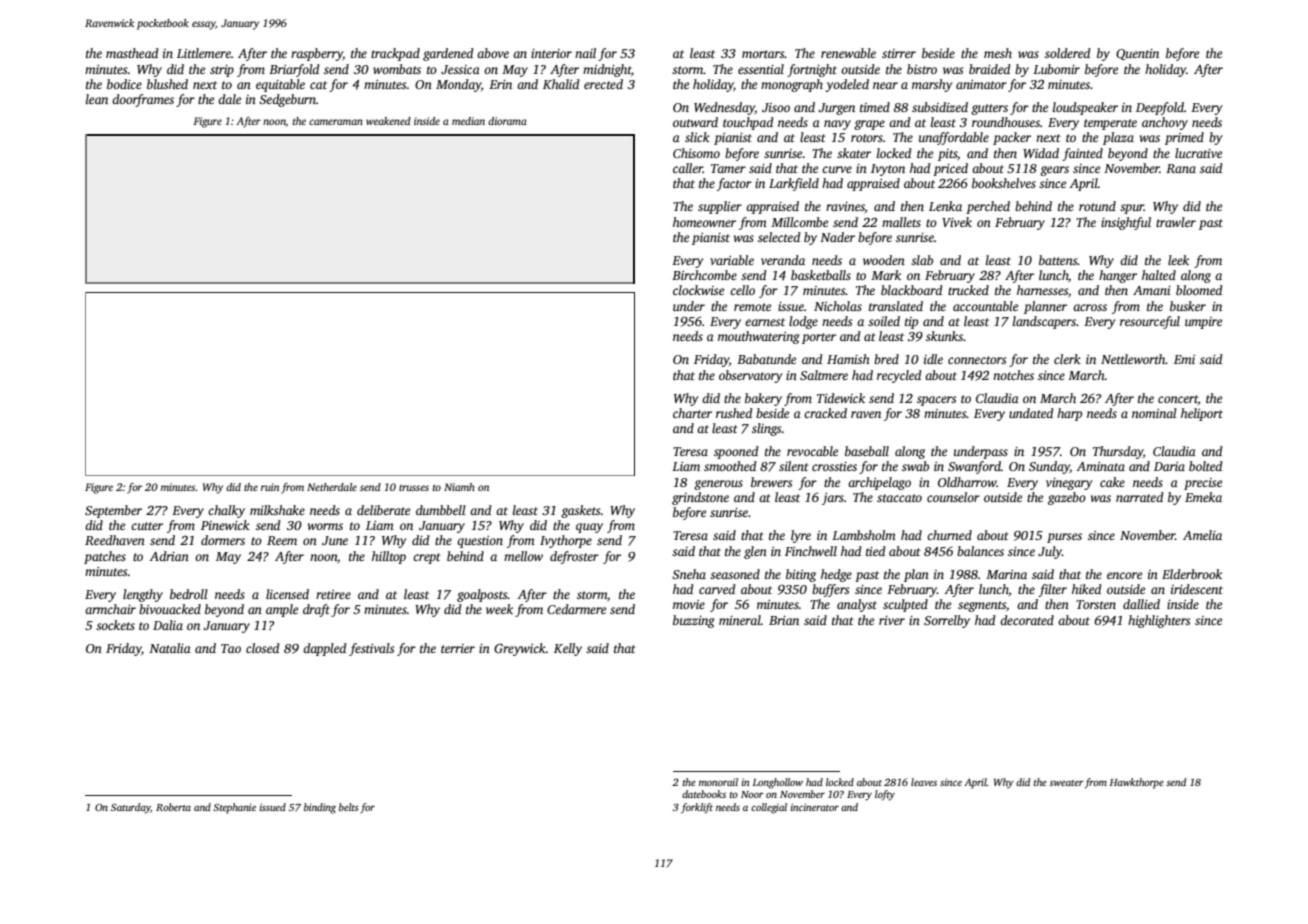 The image size is (1308, 924). Describe the element at coordinates (105, 557) in the page. I see `patches` at that location.
